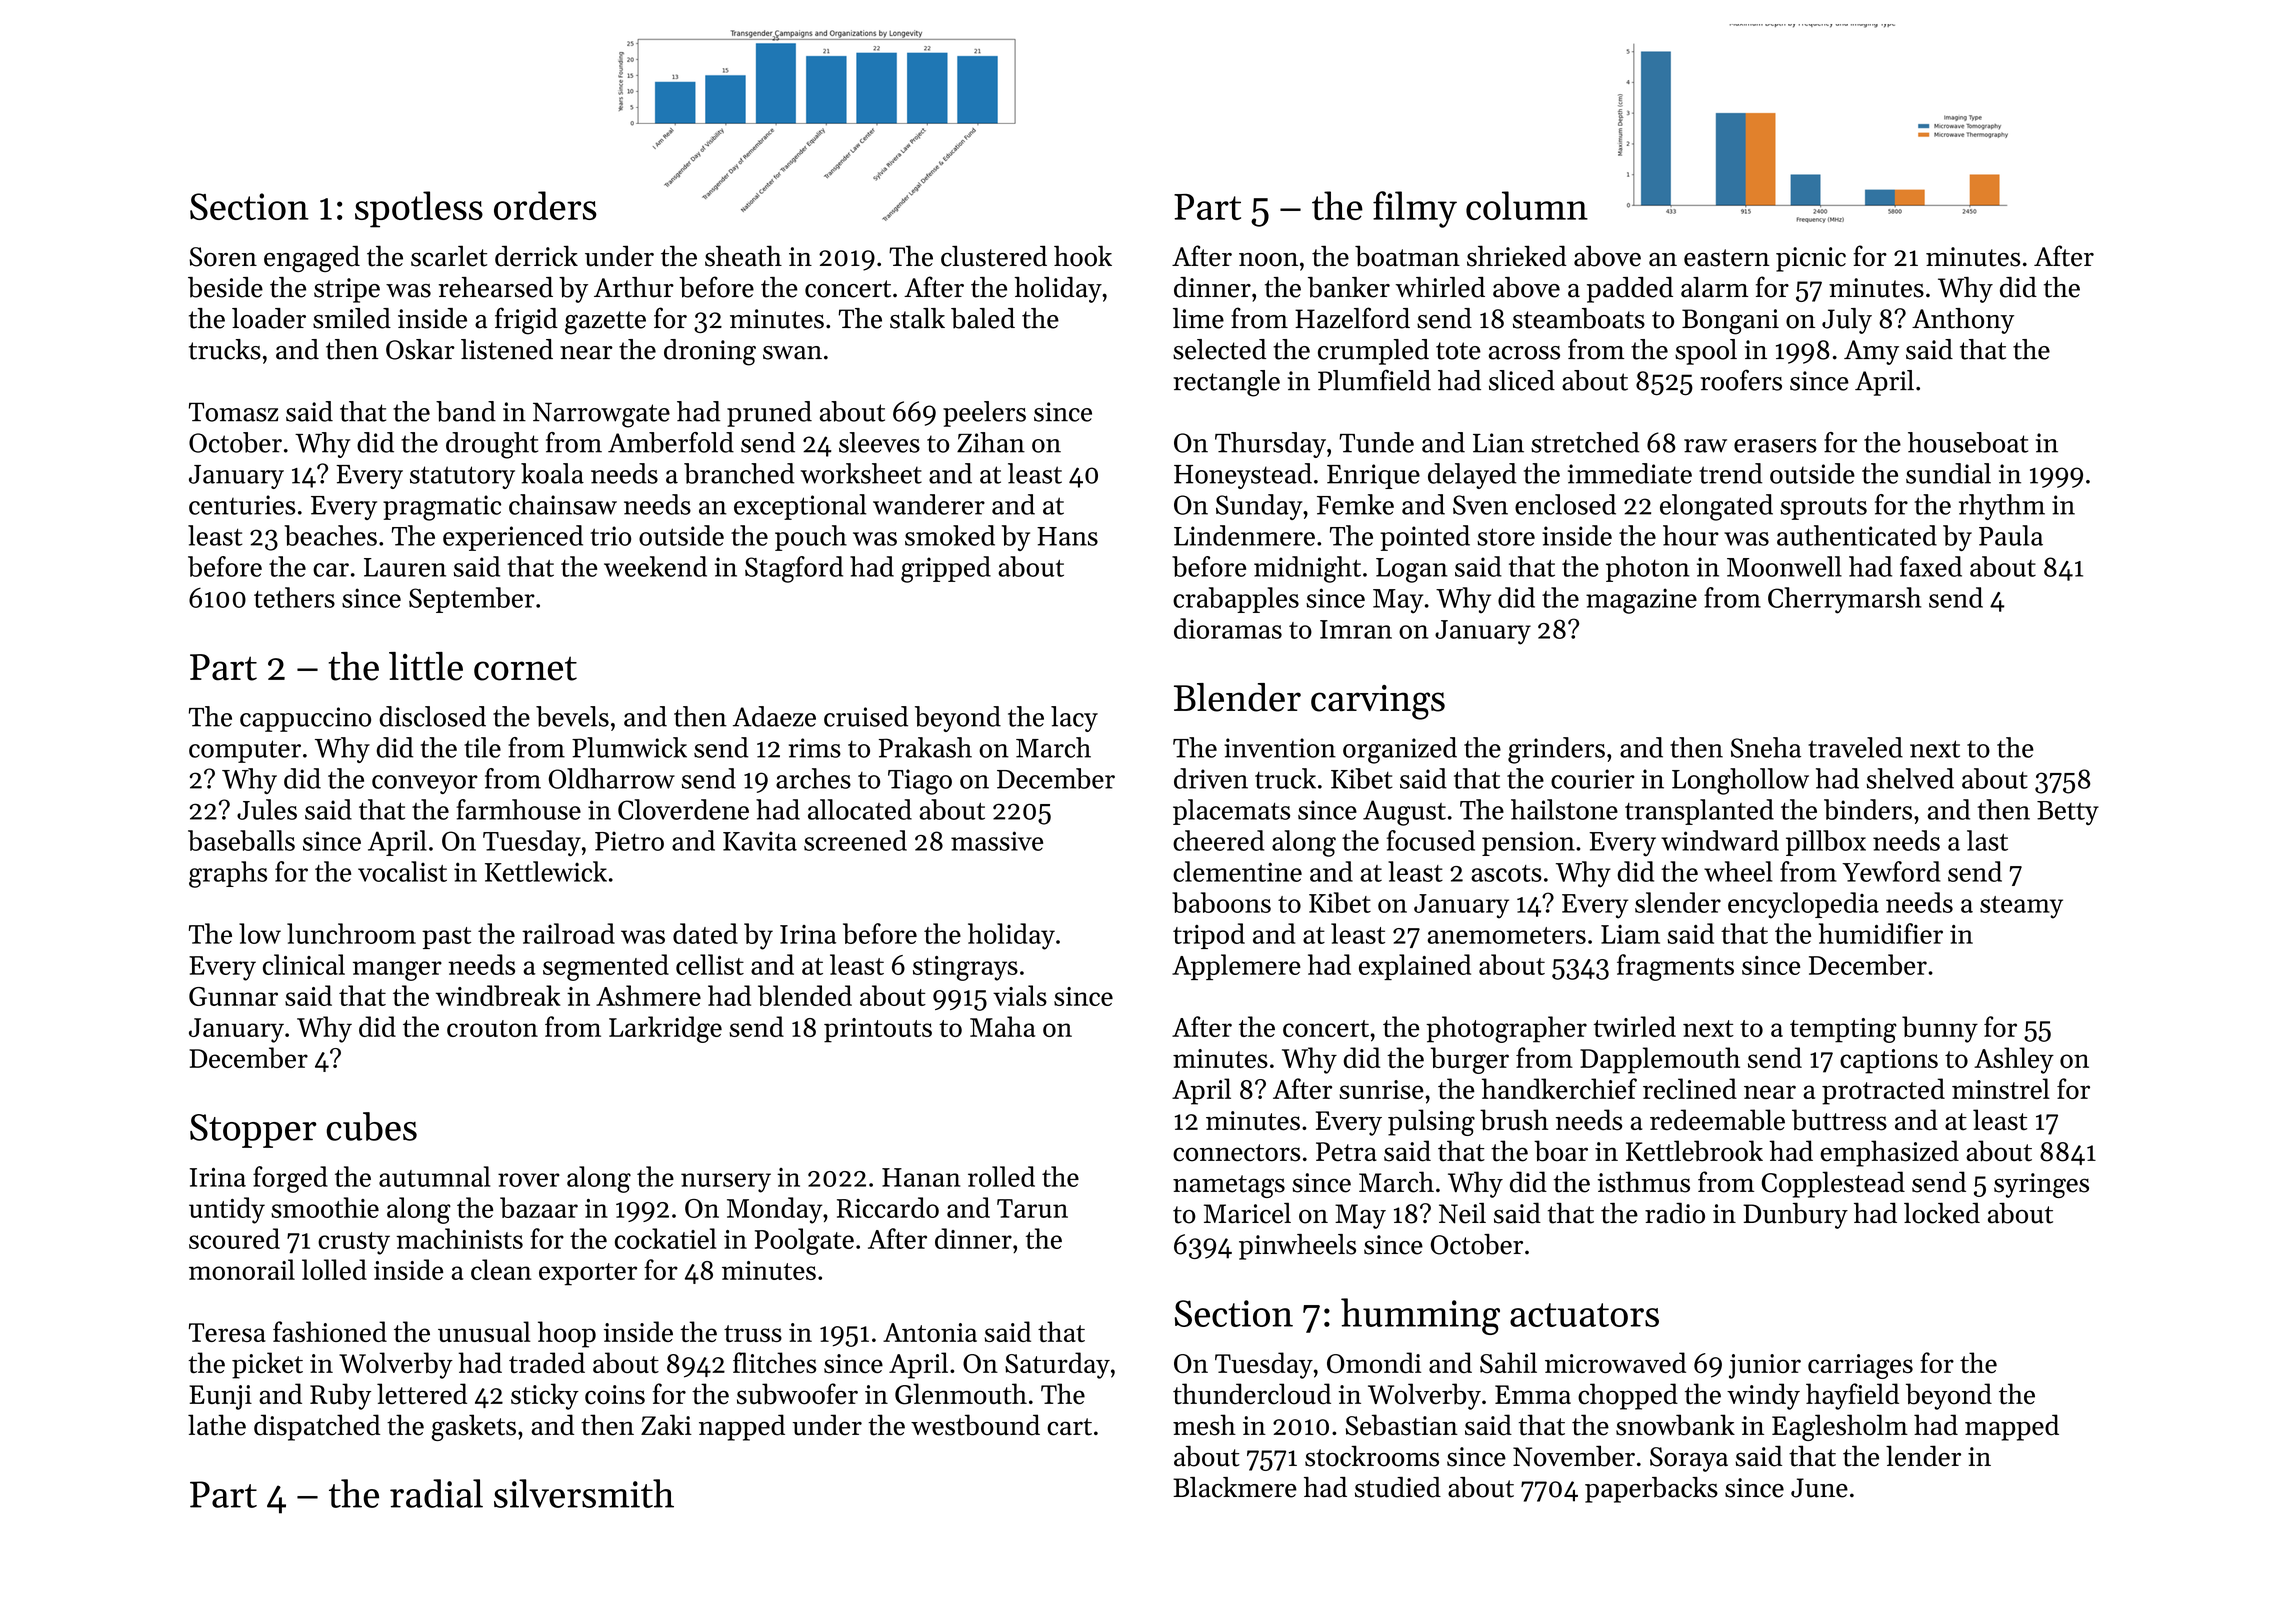 The width and height of the image is (2292, 1620). What do you see at coordinates (1235, 1487) in the image?
I see `Blackmere` at bounding box center [1235, 1487].
